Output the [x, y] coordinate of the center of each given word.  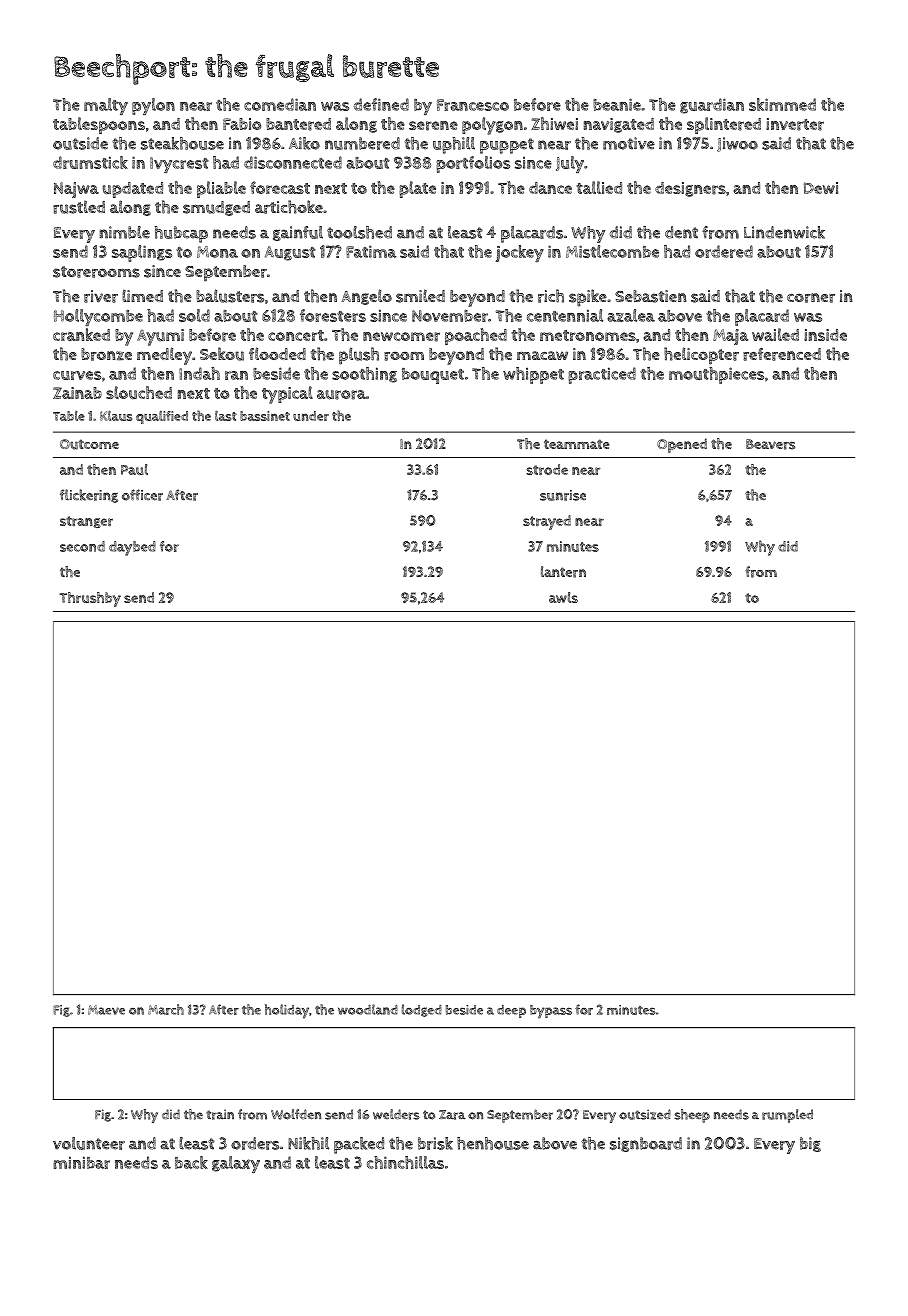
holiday [287, 1011]
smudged [216, 208]
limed [142, 295]
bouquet [433, 376]
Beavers [770, 444]
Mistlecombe [612, 251]
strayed [547, 522]
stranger [86, 522]
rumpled [787, 1116]
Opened [682, 445]
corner [811, 298]
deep [511, 1011]
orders [255, 1143]
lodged [422, 1010]
